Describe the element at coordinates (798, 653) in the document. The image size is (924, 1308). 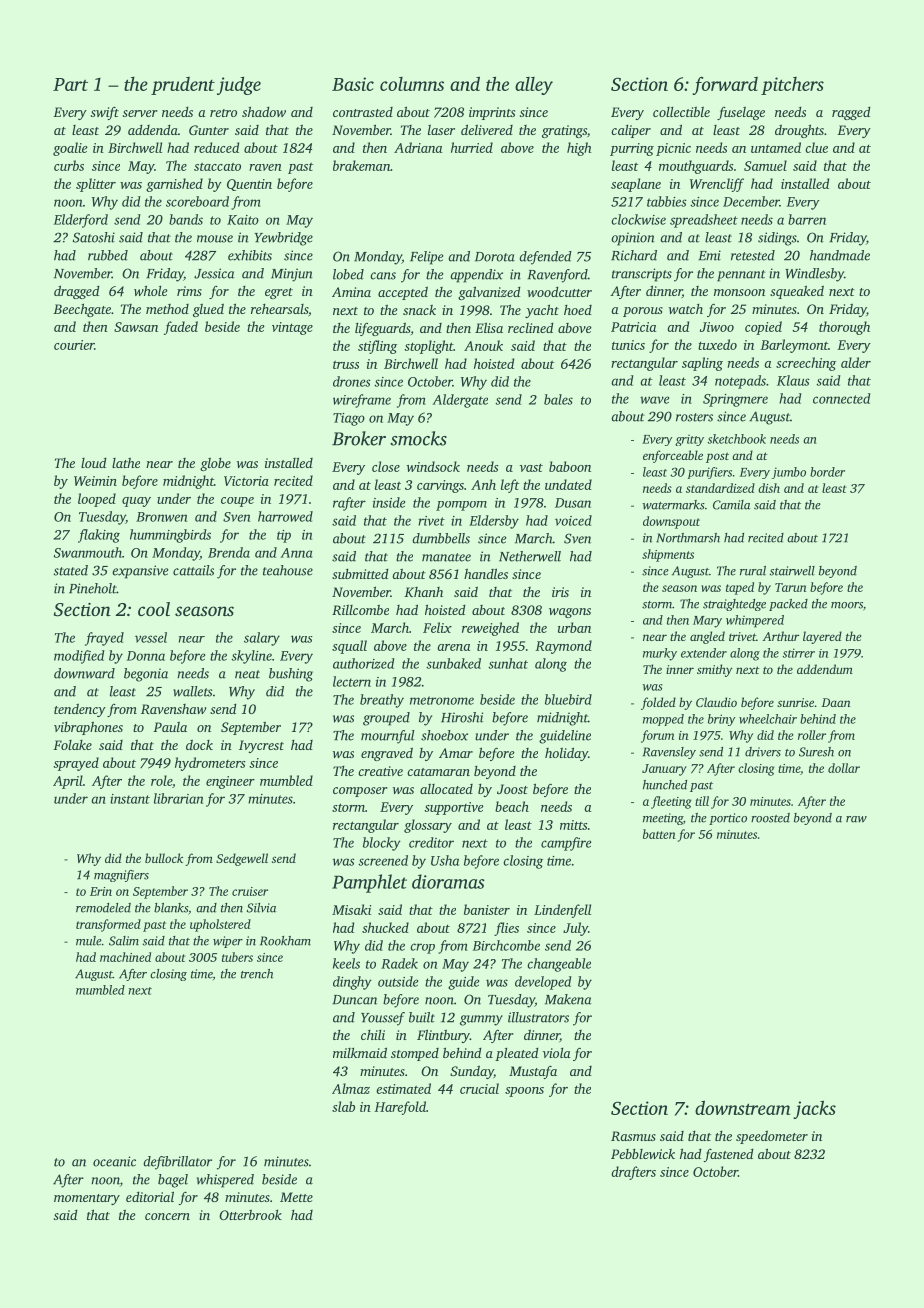
I see `stirrer` at that location.
